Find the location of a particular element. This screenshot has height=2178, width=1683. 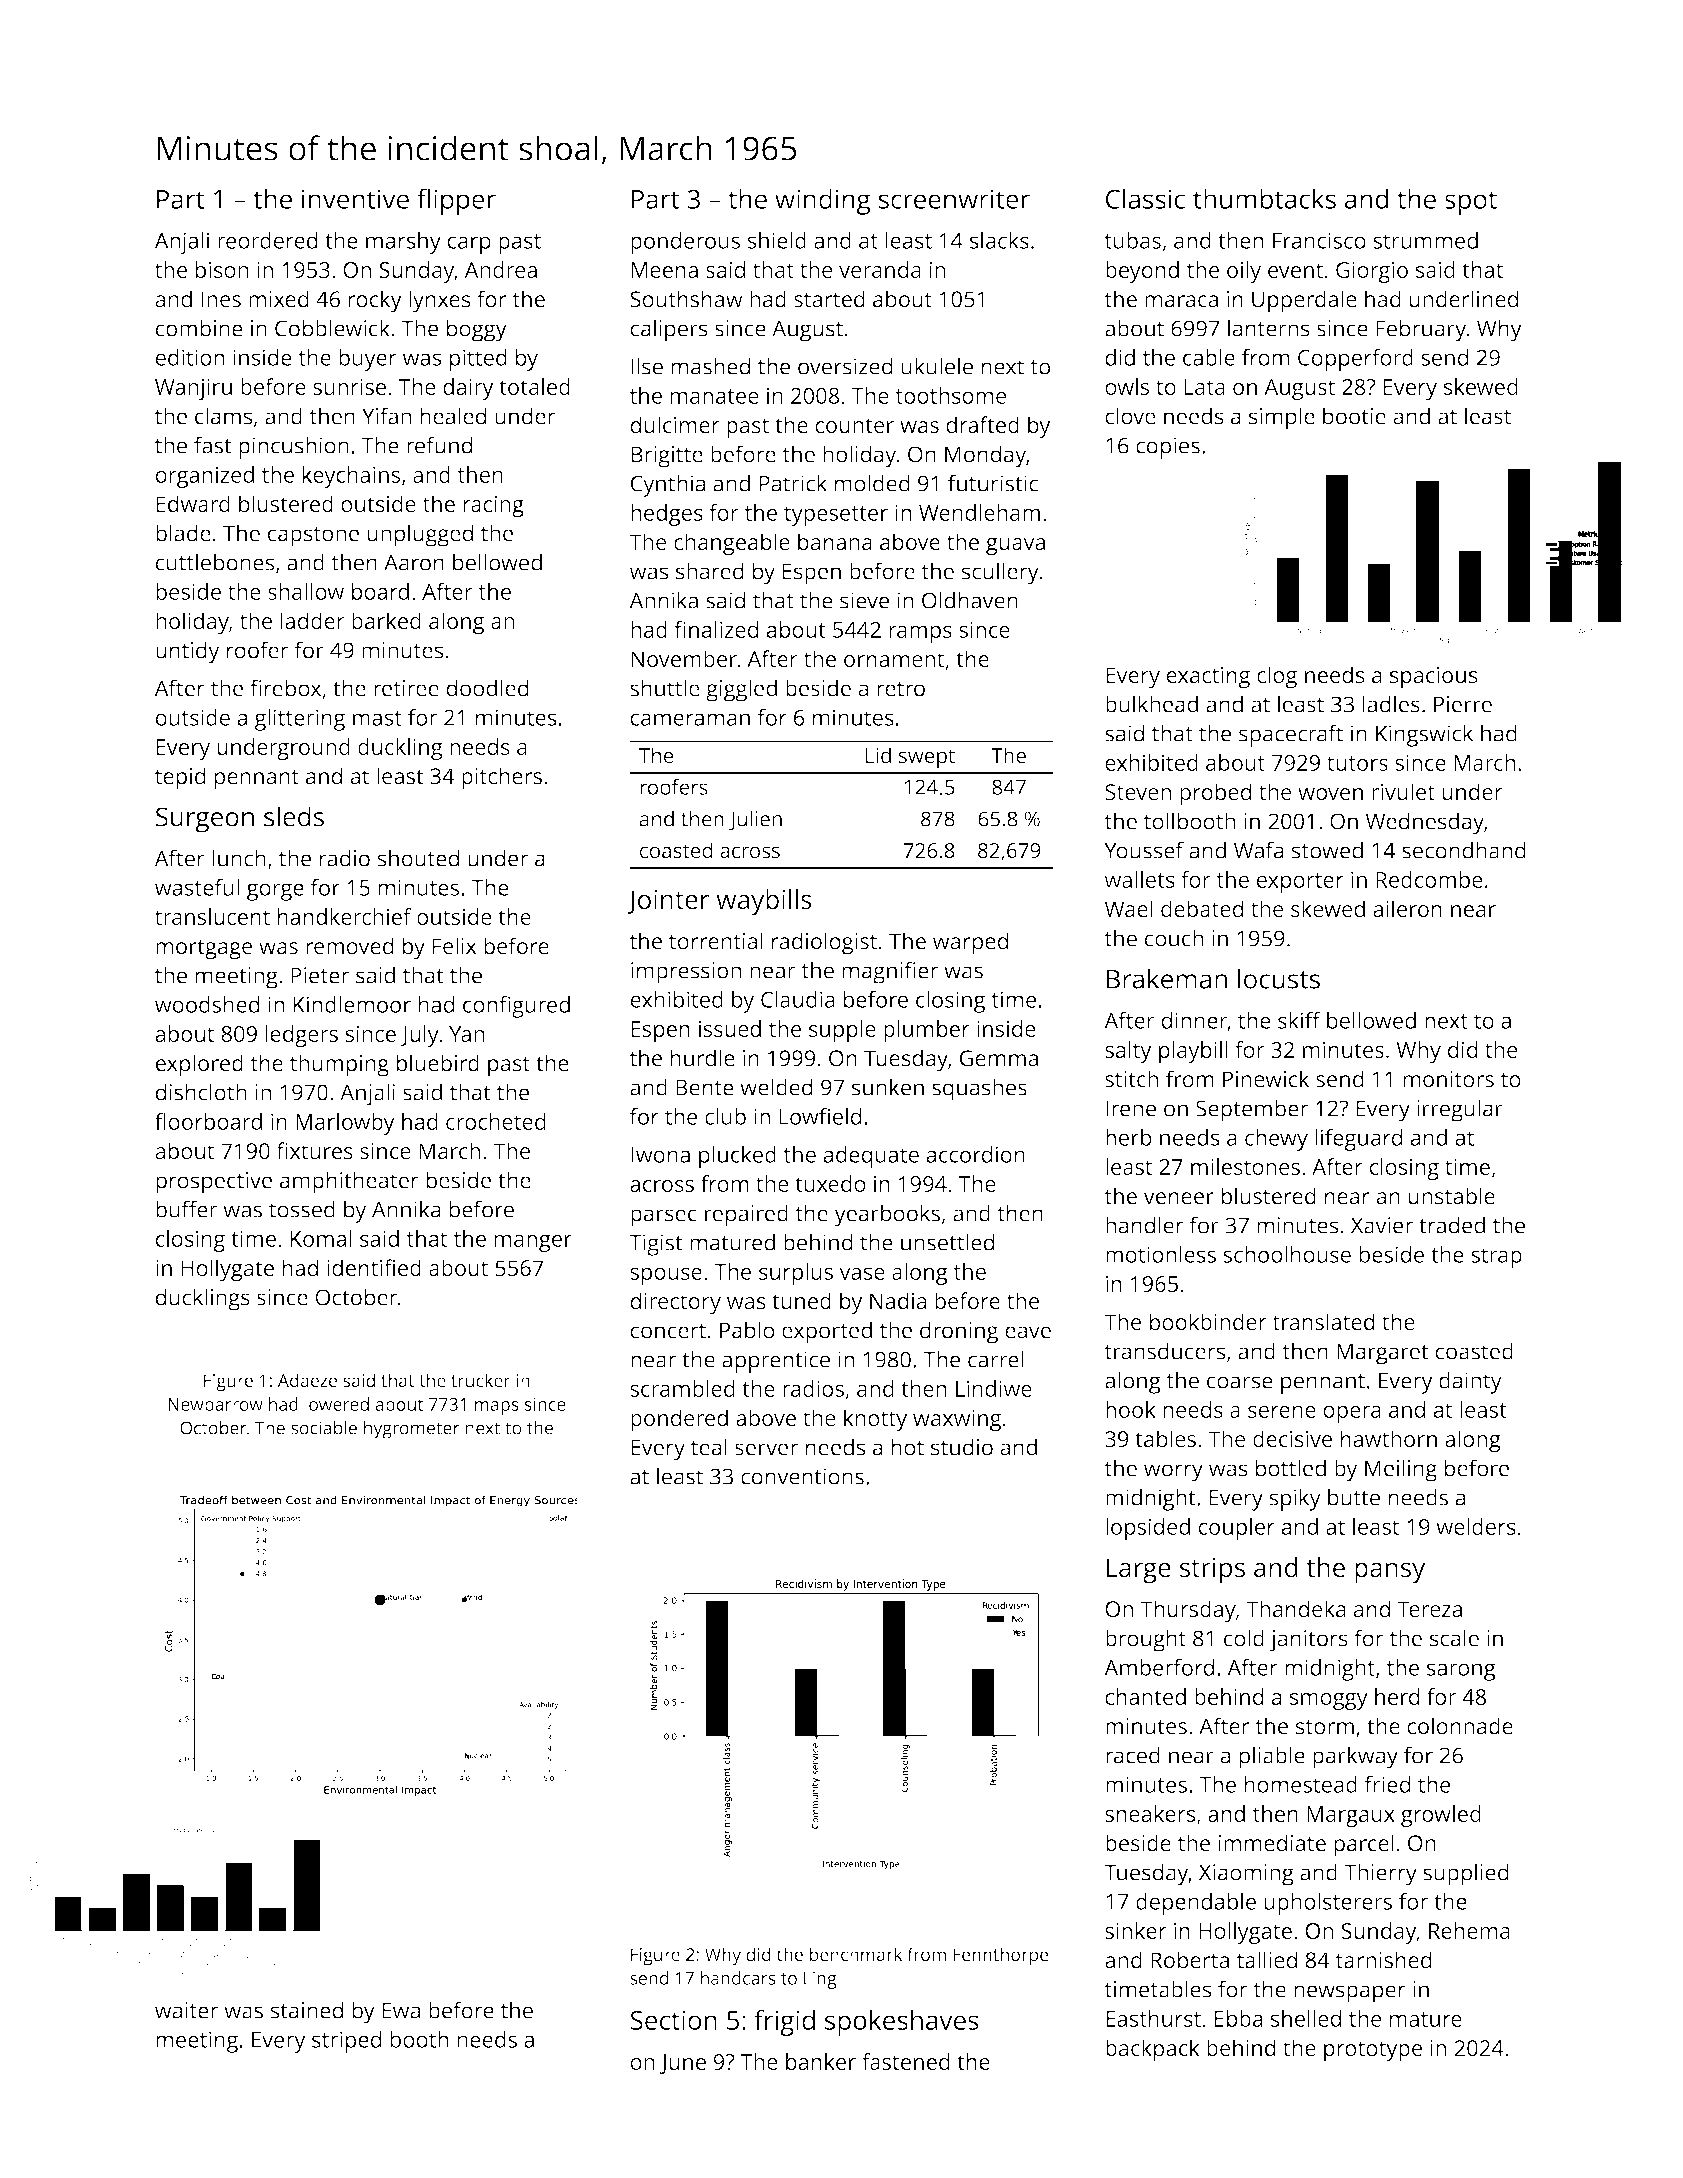

Youssef is located at coordinates (1144, 850).
